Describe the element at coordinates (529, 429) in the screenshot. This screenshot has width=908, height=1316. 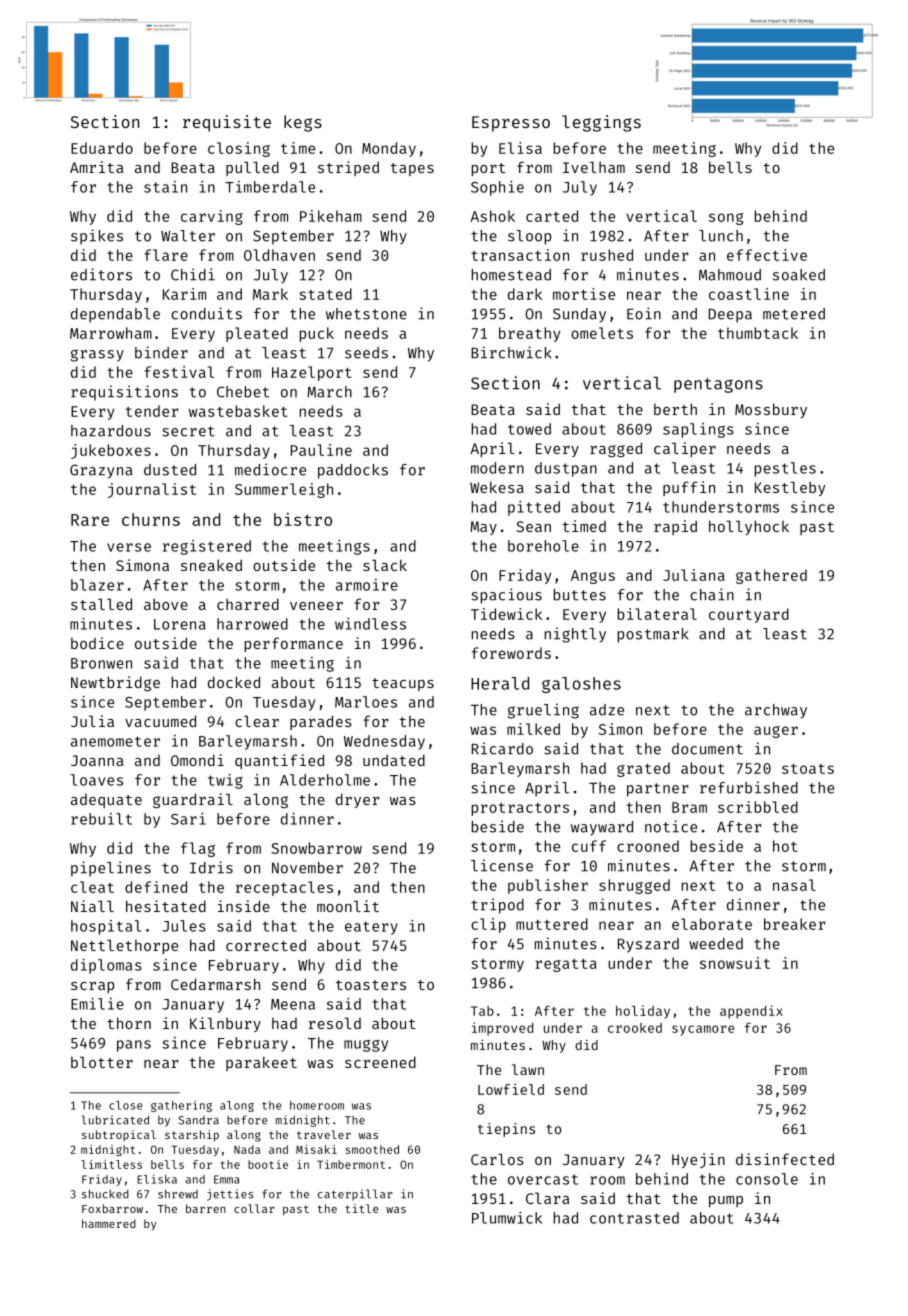
I see `towed` at that location.
